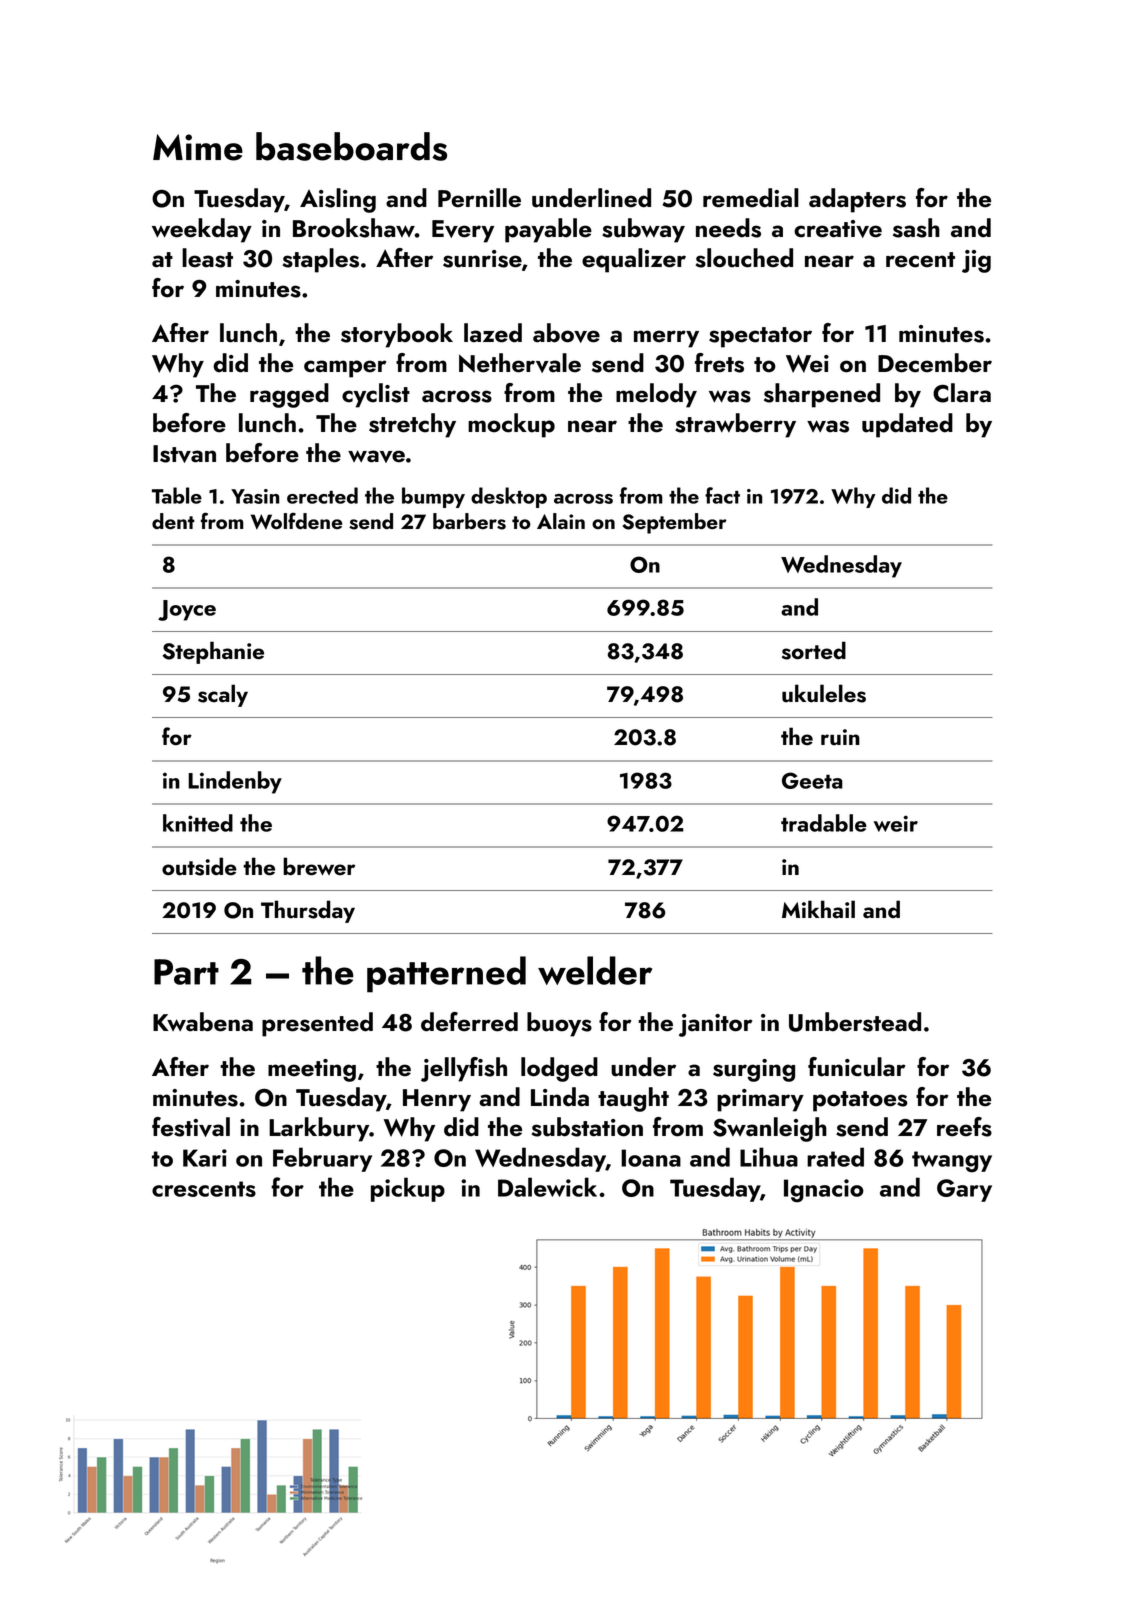 This page has width=1144, height=1618. I want to click on ruin, so click(840, 737).
